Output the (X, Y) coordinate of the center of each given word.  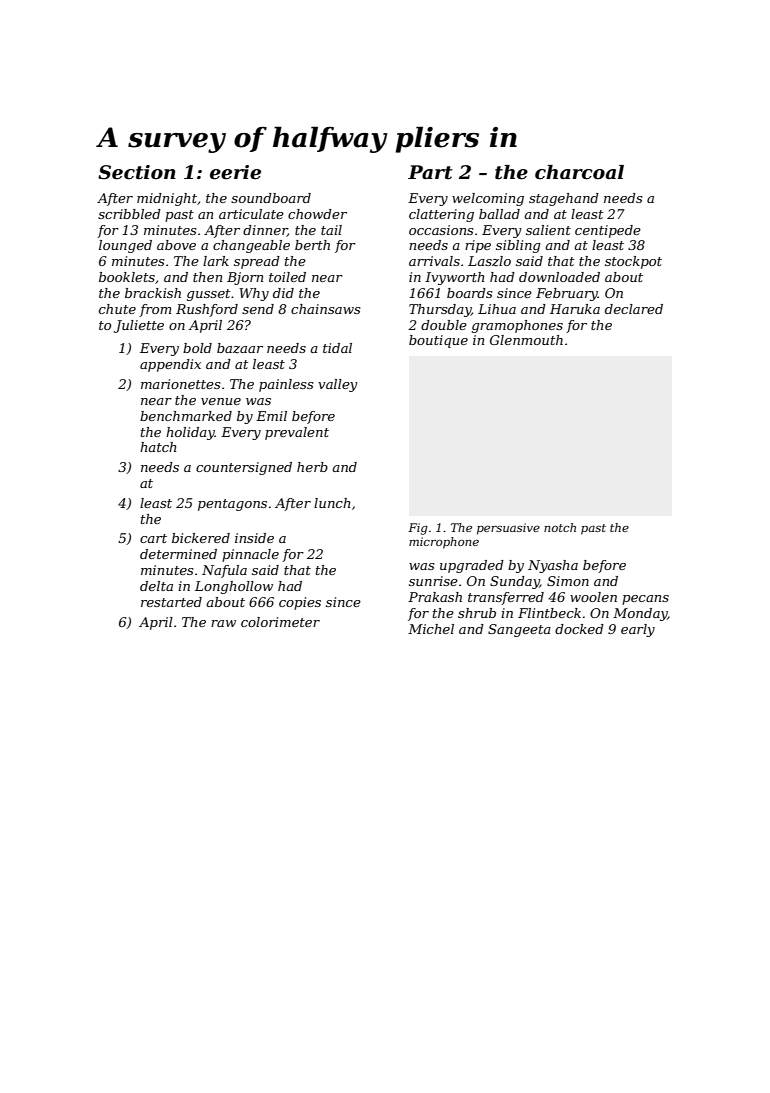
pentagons (232, 505)
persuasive (508, 529)
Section (137, 172)
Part (430, 172)
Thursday (440, 310)
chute (117, 309)
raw (223, 623)
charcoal (579, 172)
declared (634, 309)
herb (312, 467)
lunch (332, 503)
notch (560, 527)
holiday (190, 433)
